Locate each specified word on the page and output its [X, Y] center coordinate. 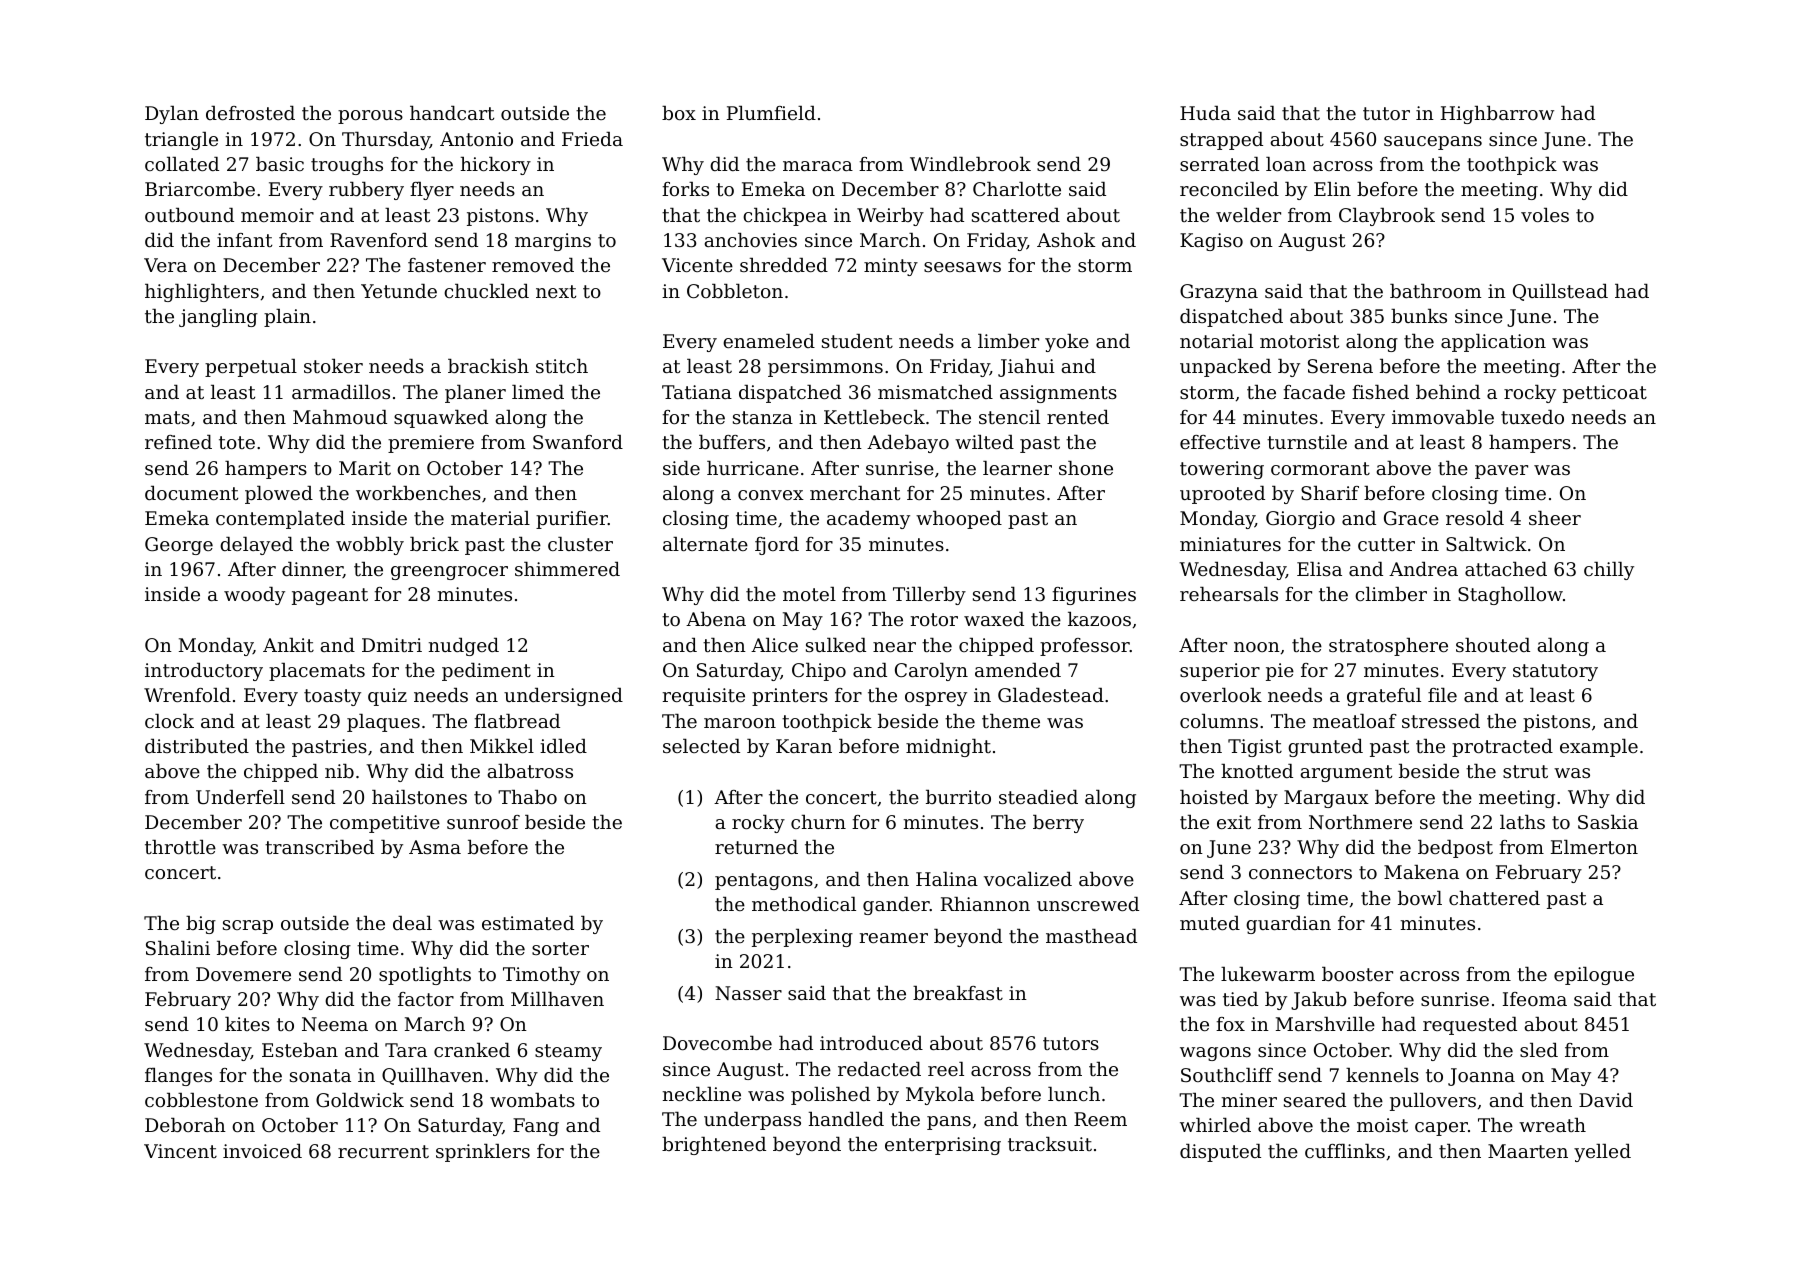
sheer [1555, 518]
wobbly [370, 546]
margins [553, 242]
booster [1357, 974]
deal [412, 923]
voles [1545, 215]
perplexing [802, 938]
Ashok [1066, 240]
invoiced [262, 1151]
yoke [1067, 343]
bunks [1419, 316]
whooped [959, 520]
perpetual [251, 368]
